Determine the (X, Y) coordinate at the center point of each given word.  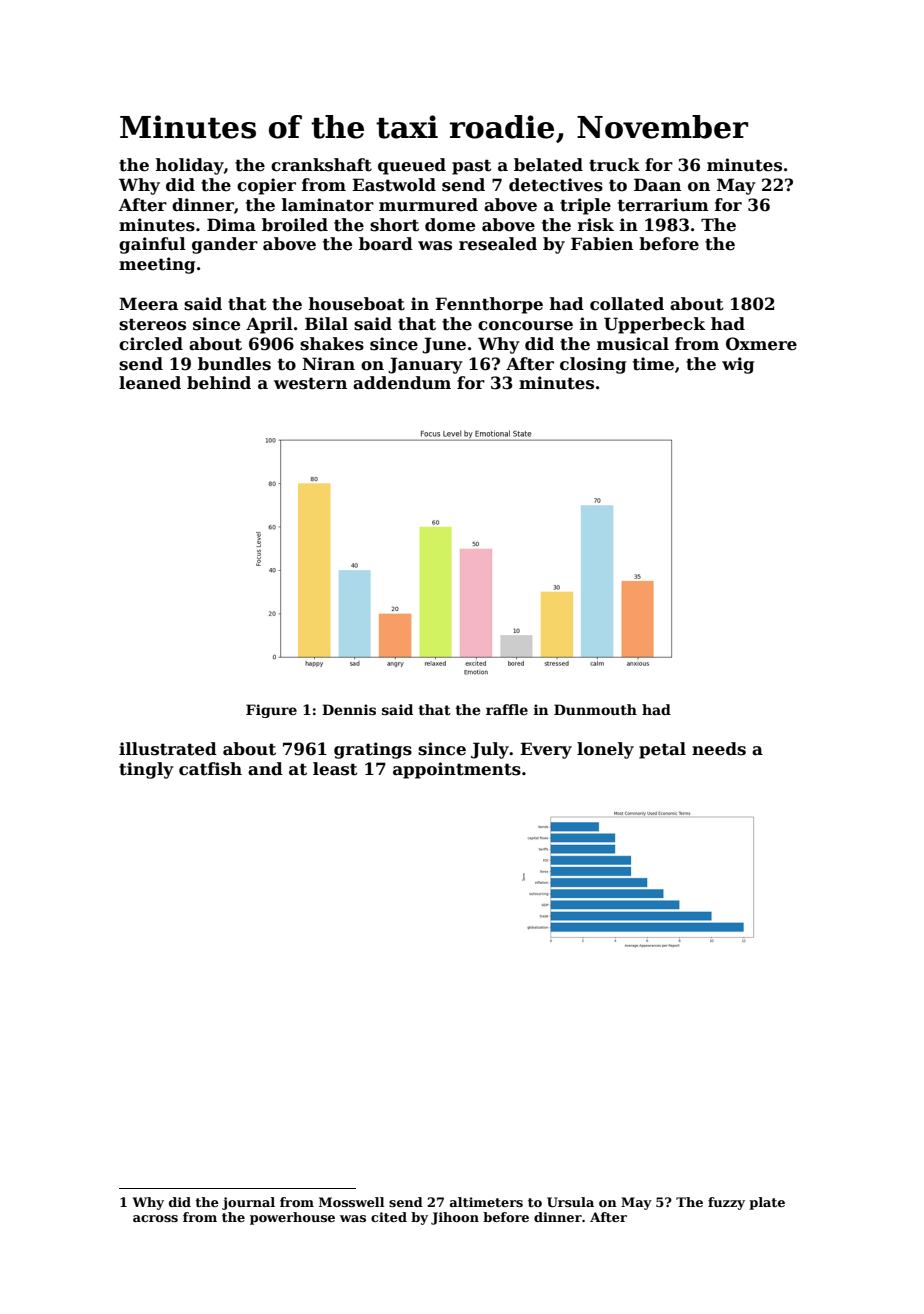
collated (627, 304)
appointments (457, 770)
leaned (150, 383)
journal (248, 1203)
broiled (295, 225)
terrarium (663, 205)
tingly (146, 770)
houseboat (357, 304)
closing (593, 365)
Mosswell (351, 1202)
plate (767, 1203)
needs (719, 749)
